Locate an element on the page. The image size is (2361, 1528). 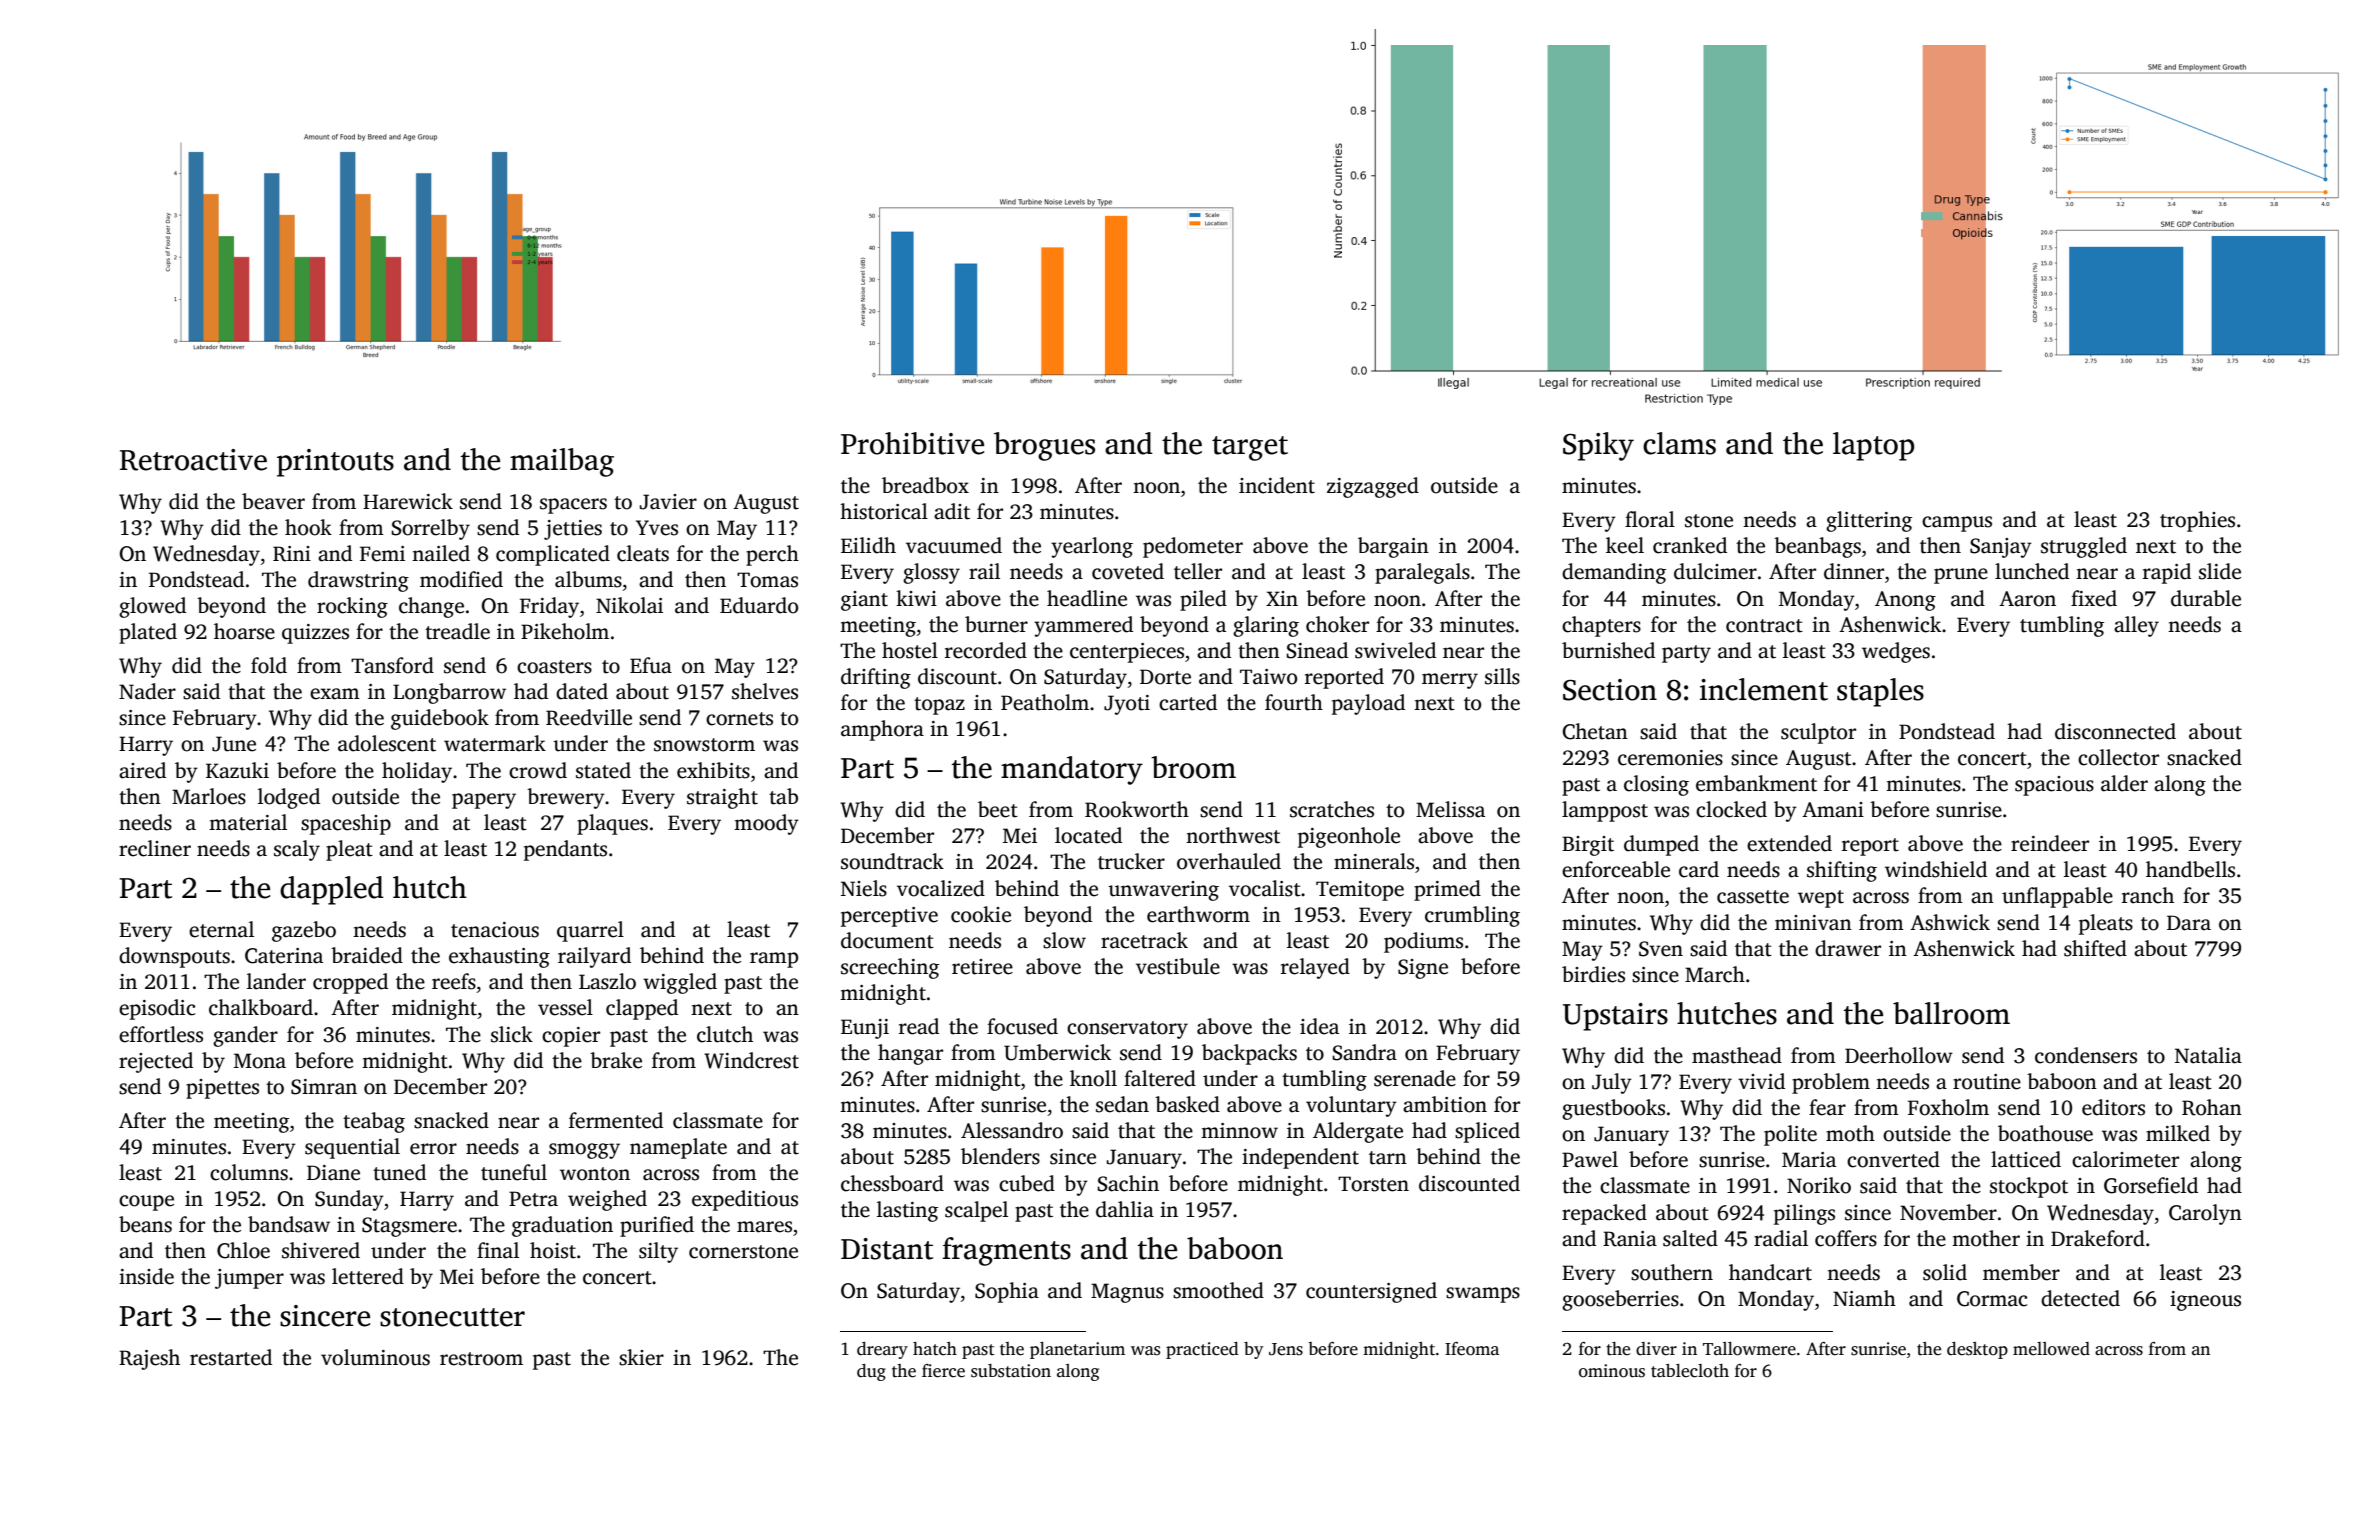
aired is located at coordinates (142, 770).
